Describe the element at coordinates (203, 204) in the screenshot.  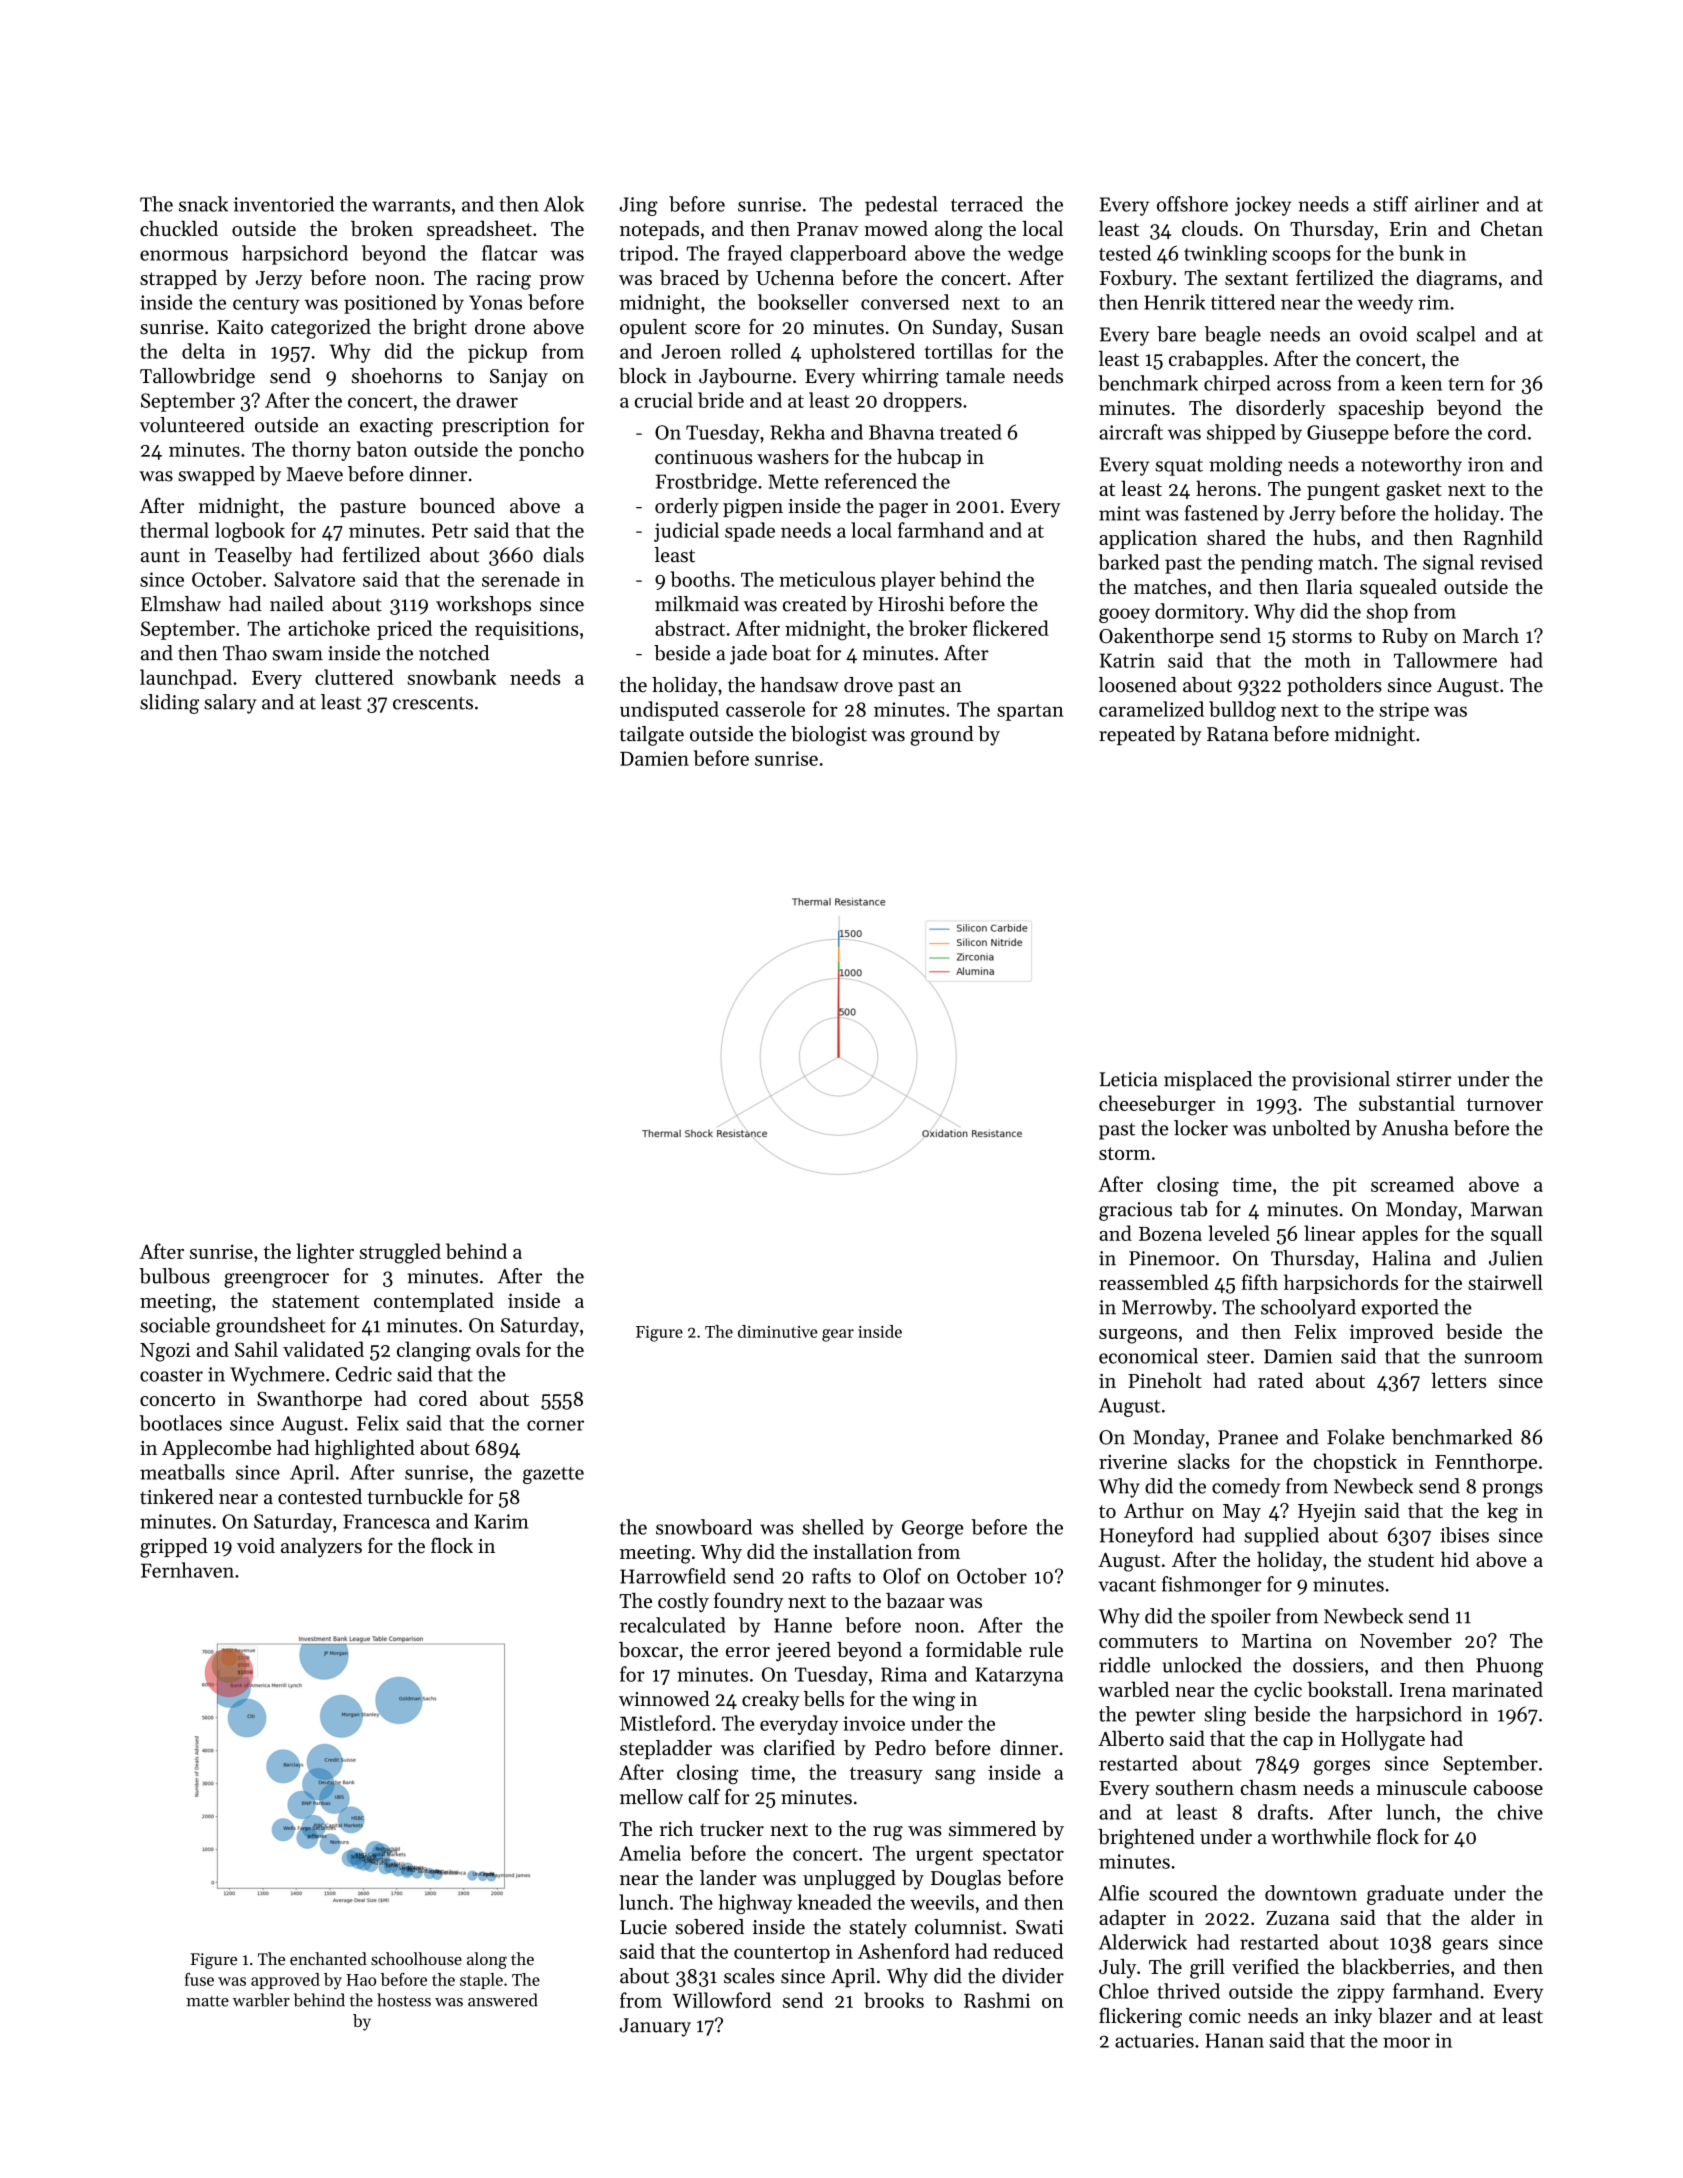
I see `snack` at that location.
